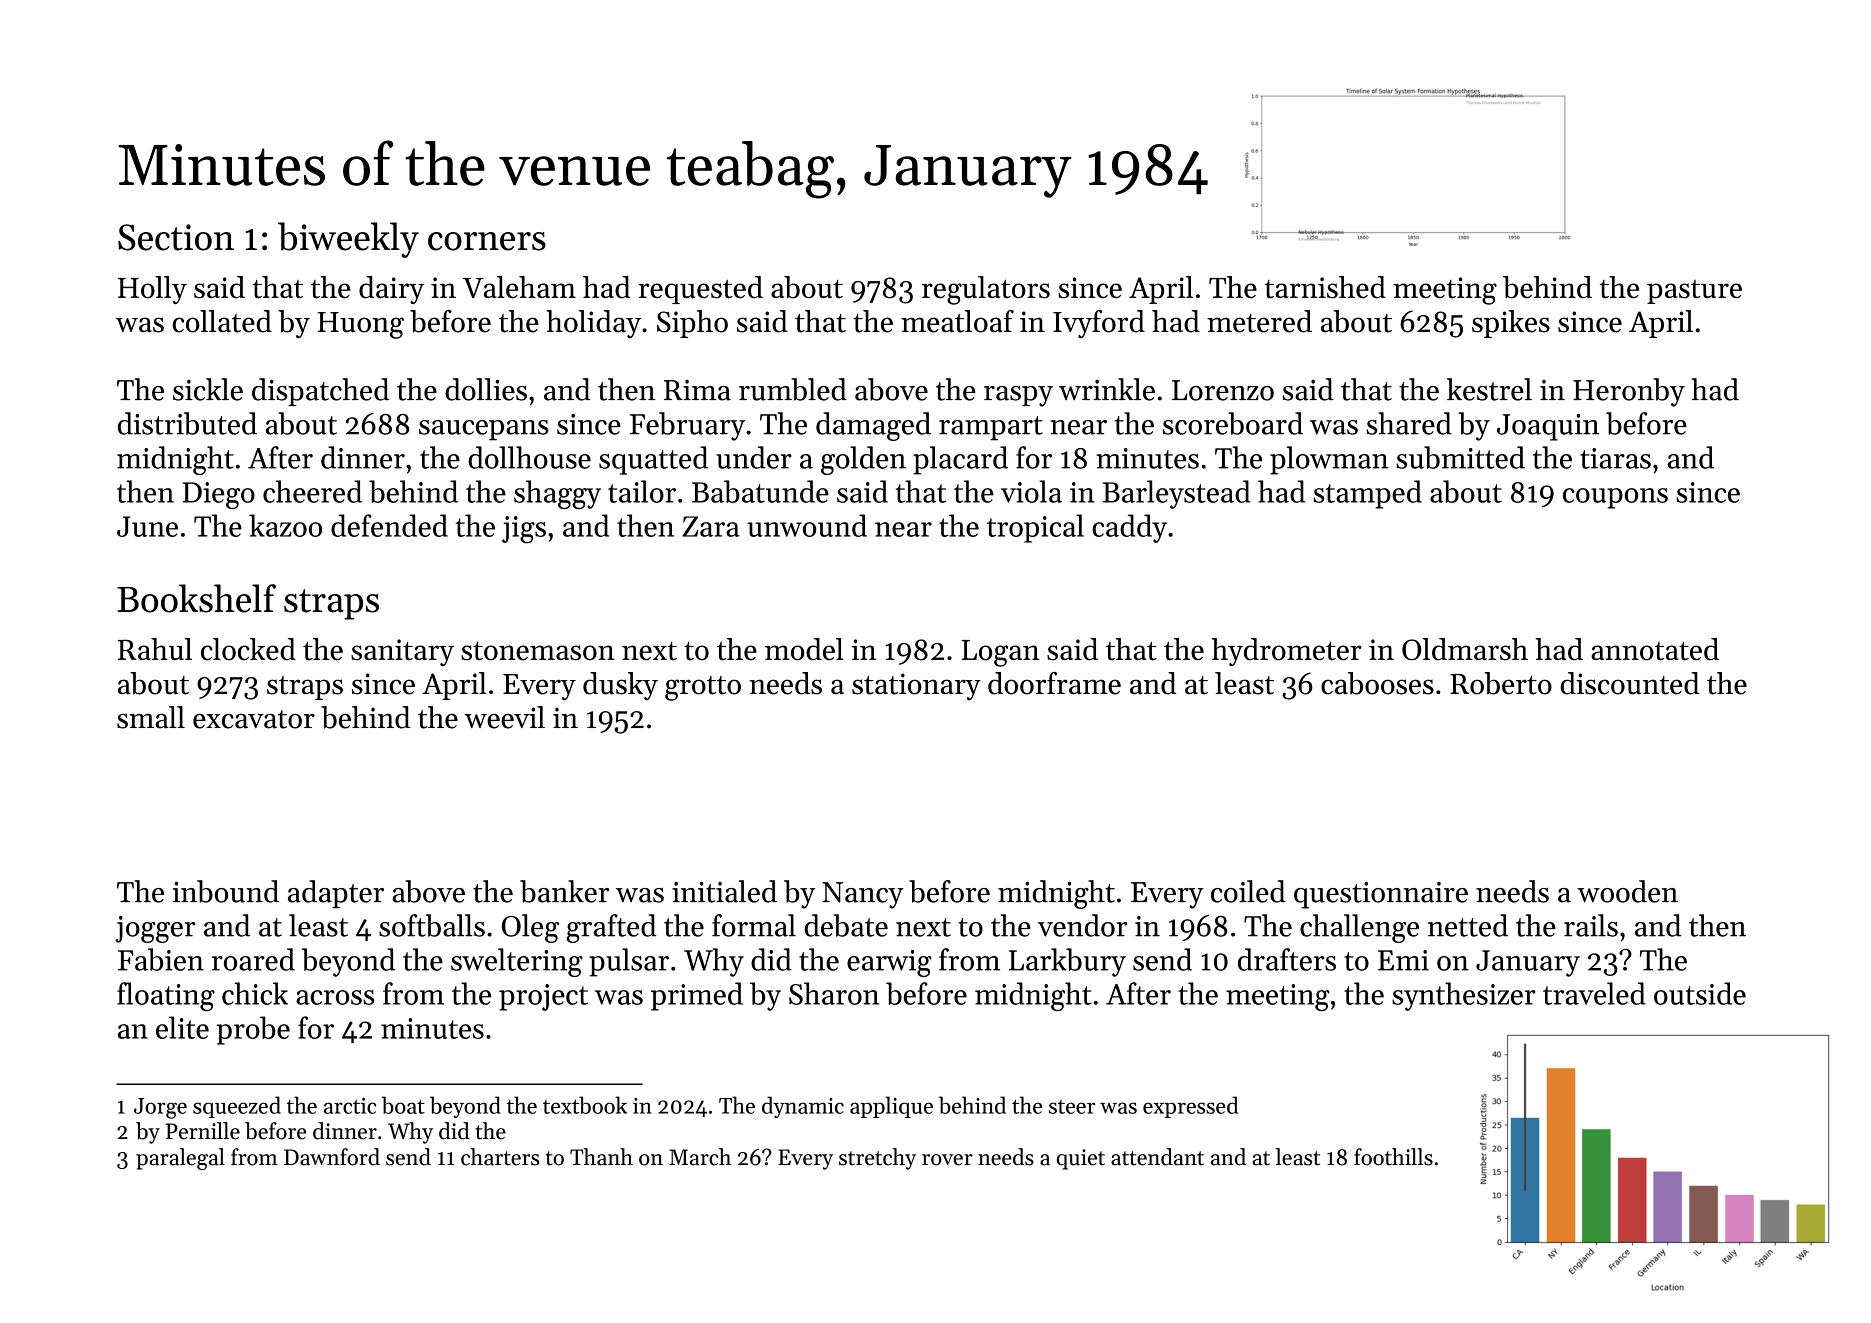  Describe the element at coordinates (1465, 649) in the document. I see `Oldmarsh` at that location.
